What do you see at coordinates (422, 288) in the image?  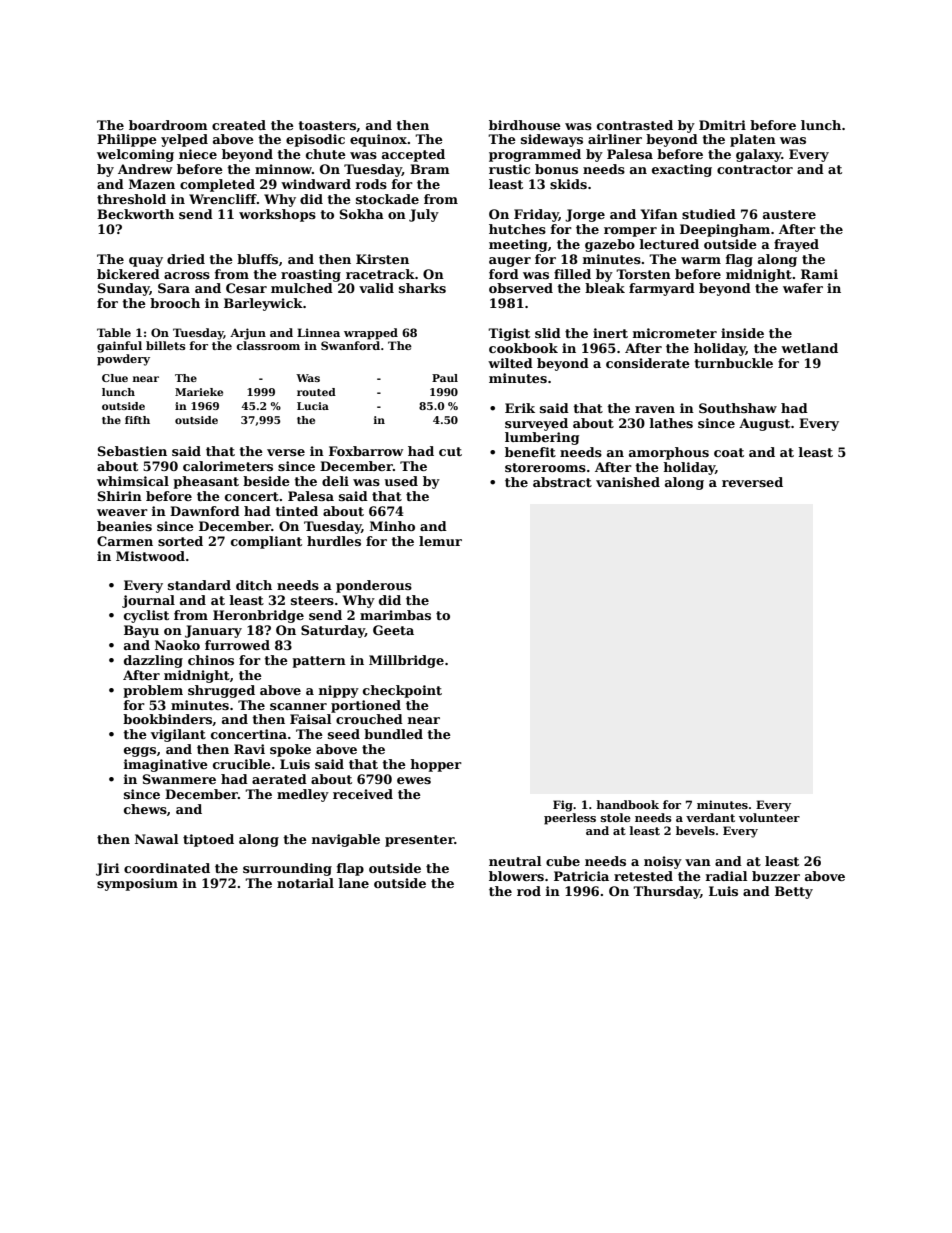 I see `sharks` at bounding box center [422, 288].
